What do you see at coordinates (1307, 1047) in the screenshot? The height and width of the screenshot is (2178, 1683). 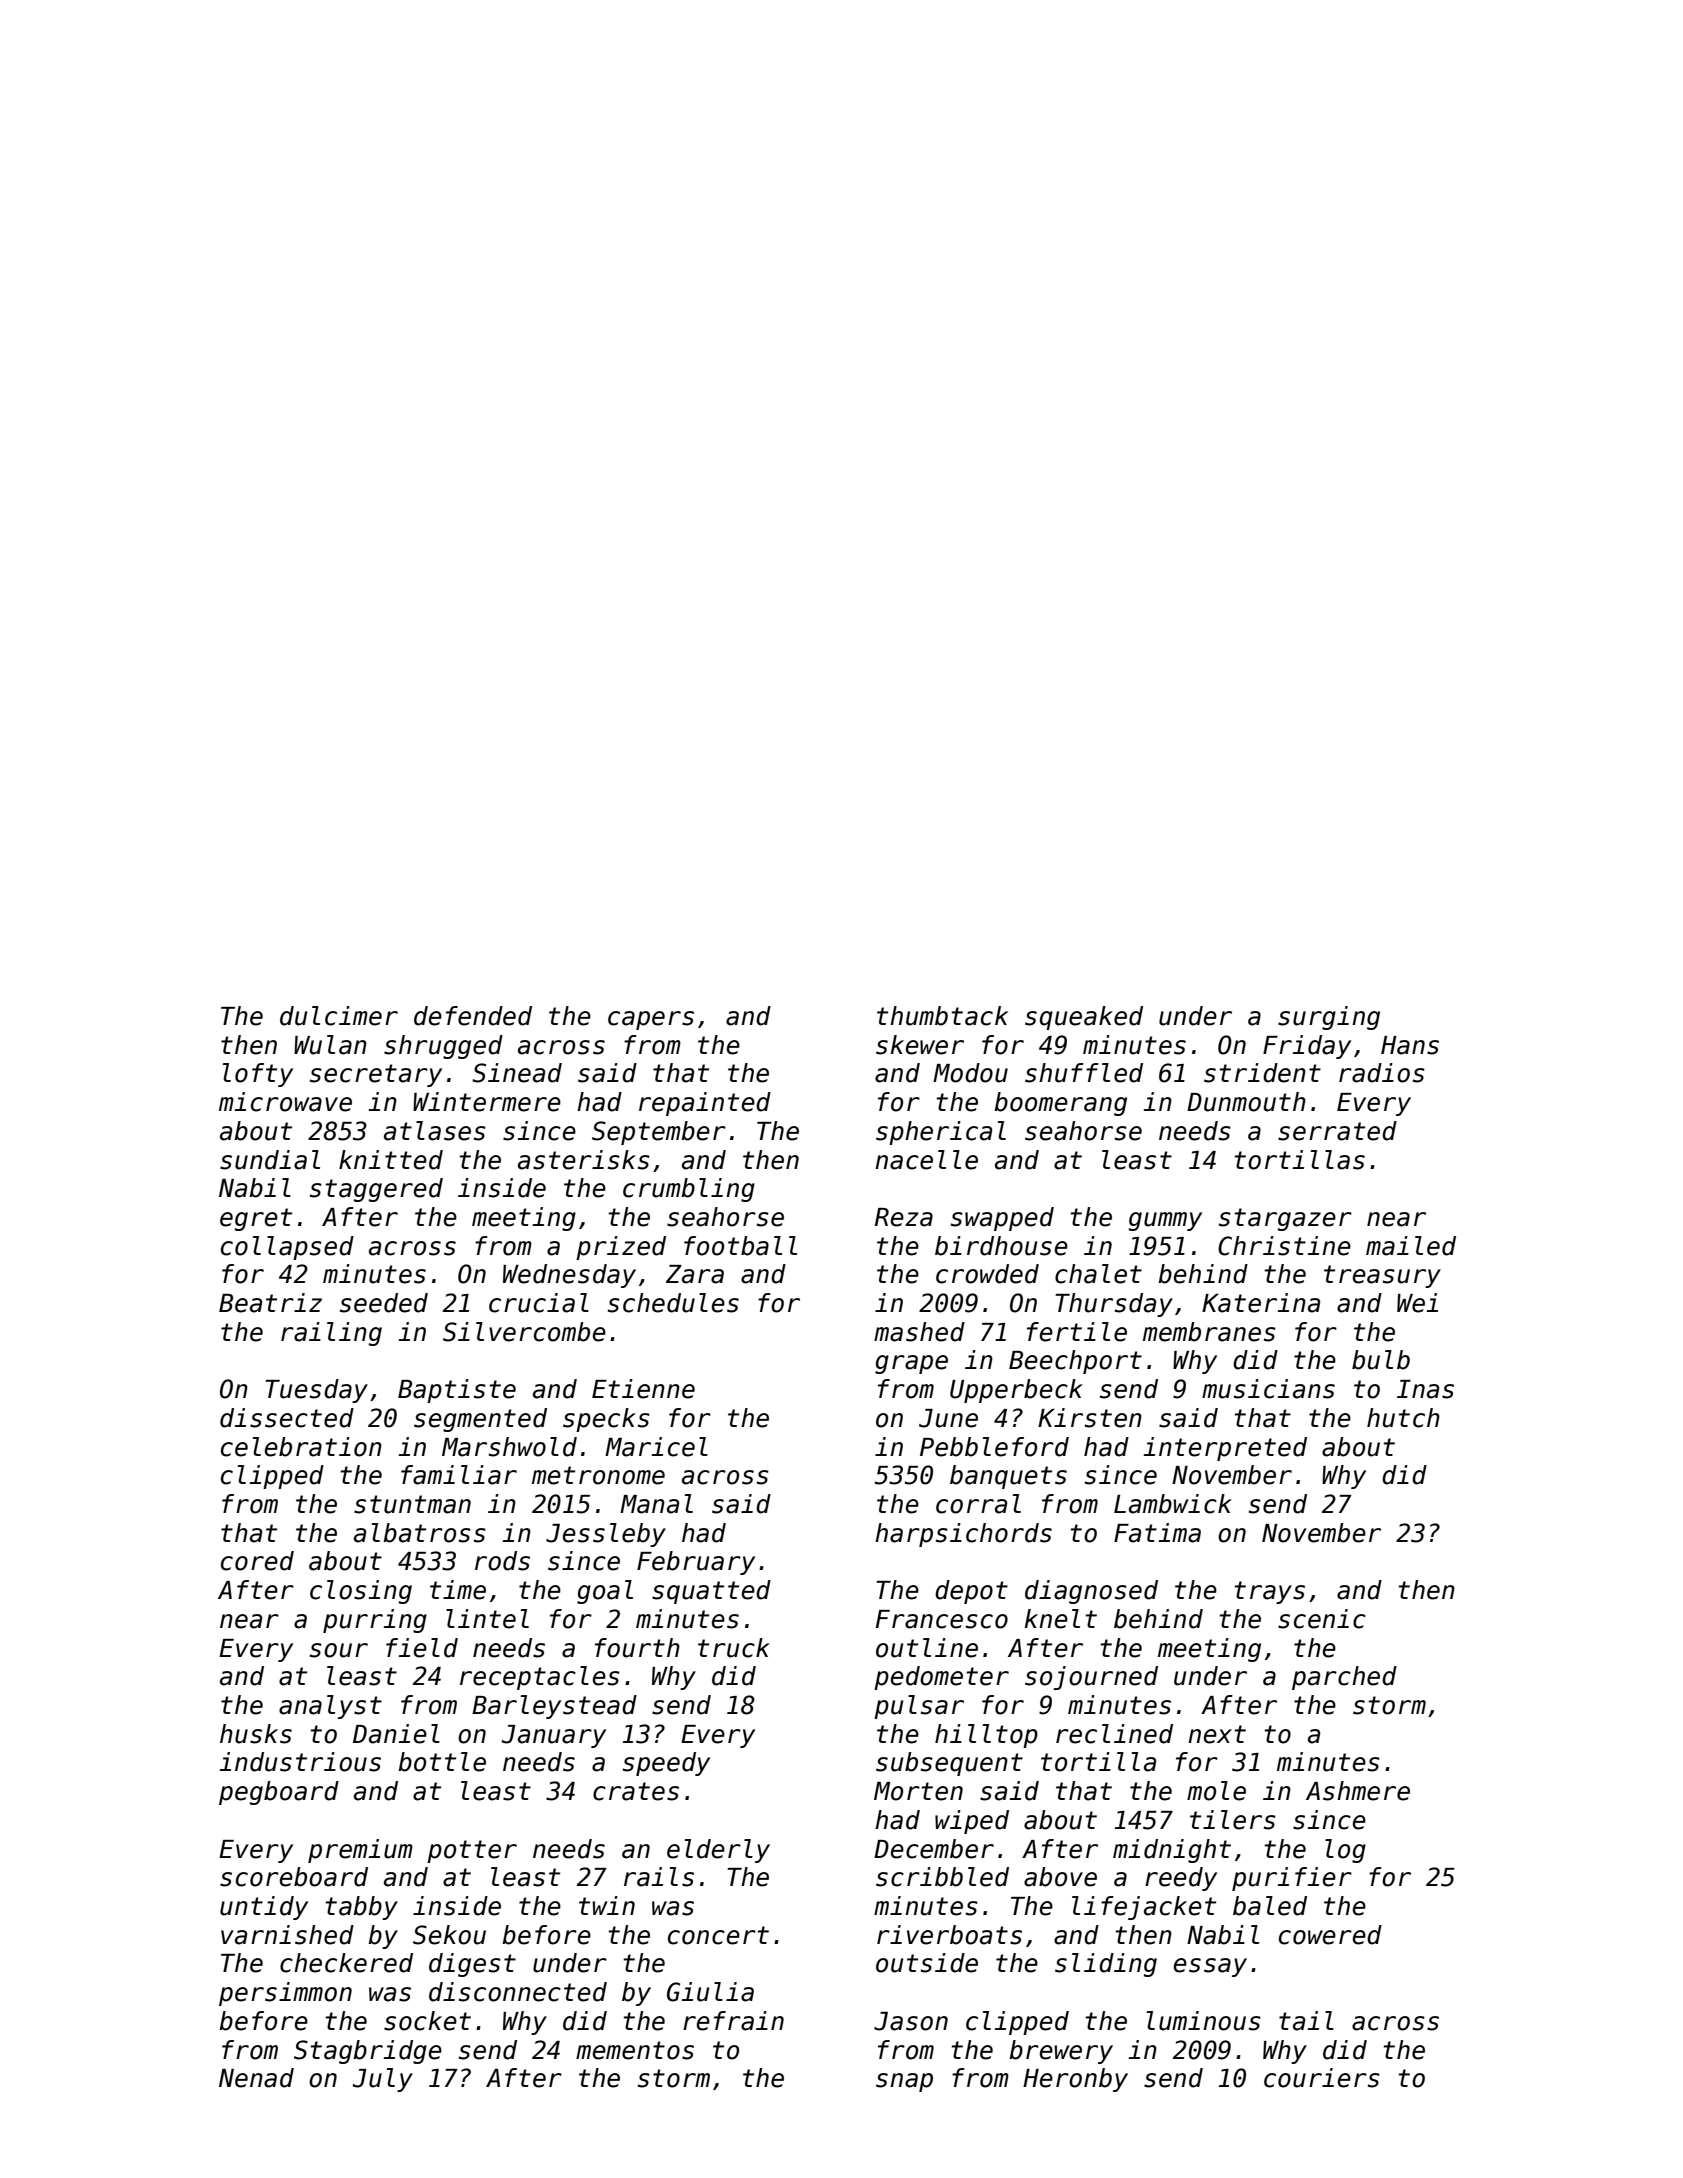 I see `Friday` at bounding box center [1307, 1047].
